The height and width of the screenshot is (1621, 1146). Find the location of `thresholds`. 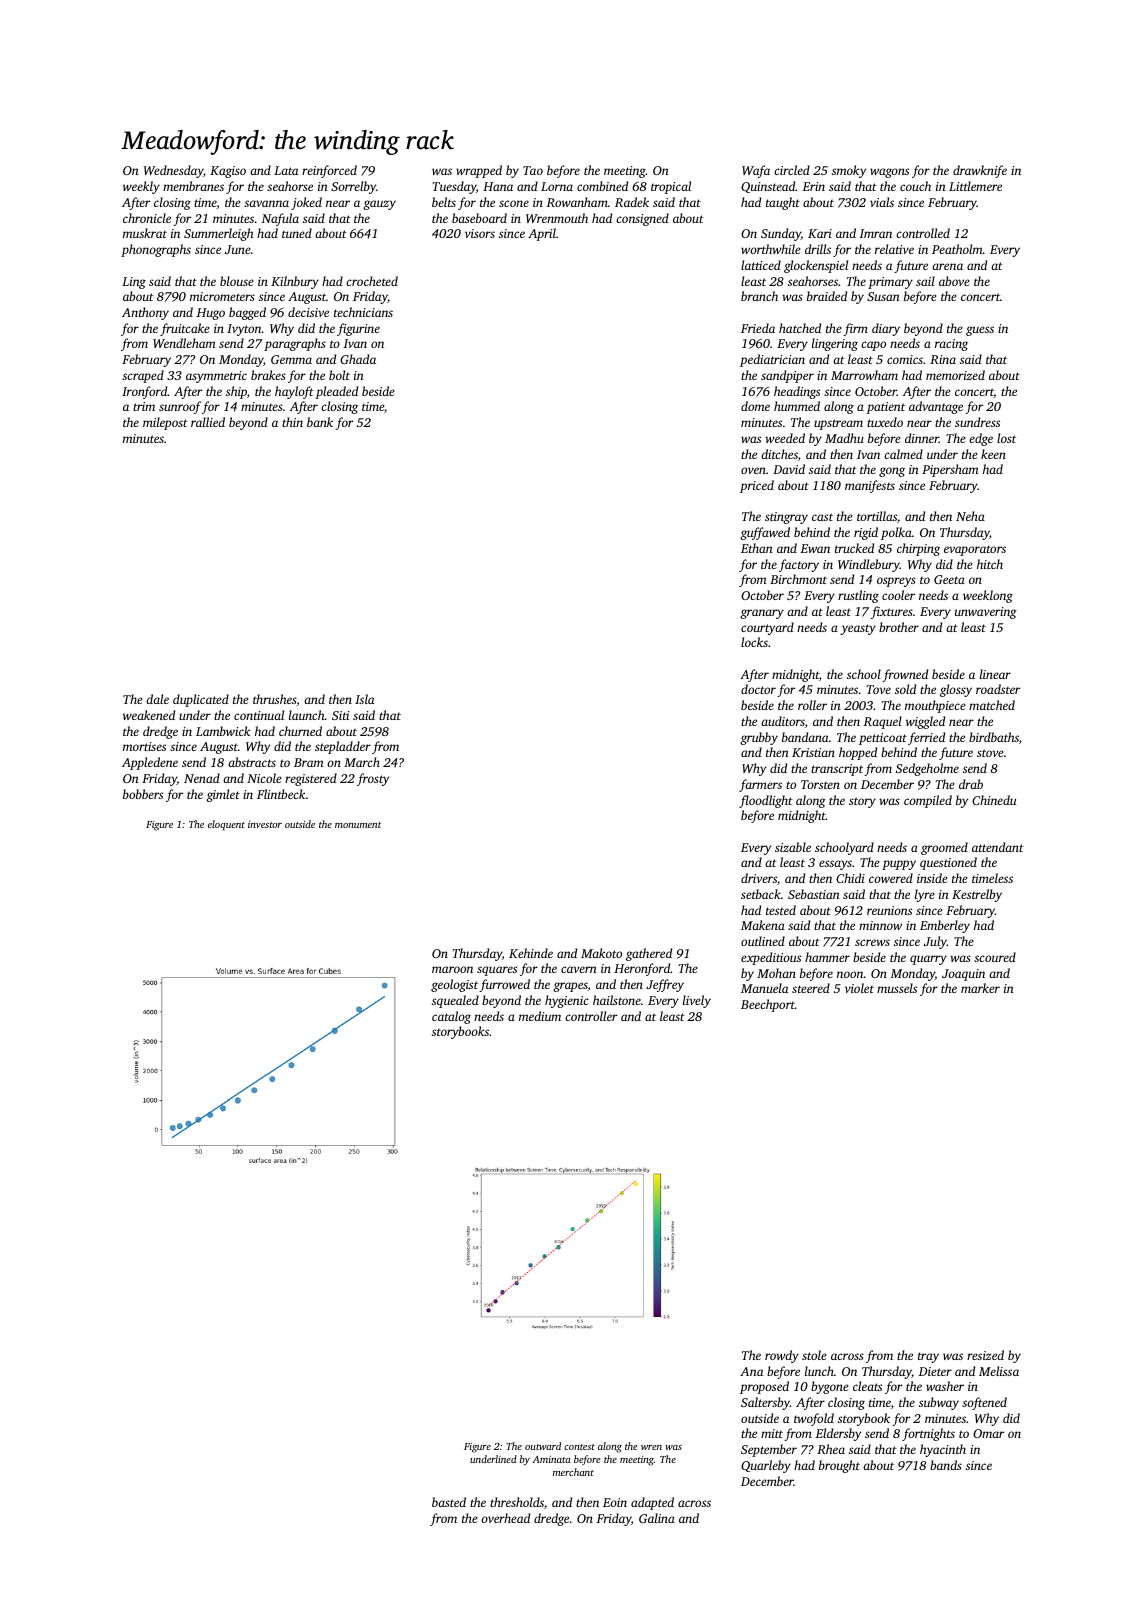

thresholds is located at coordinates (517, 1502).
